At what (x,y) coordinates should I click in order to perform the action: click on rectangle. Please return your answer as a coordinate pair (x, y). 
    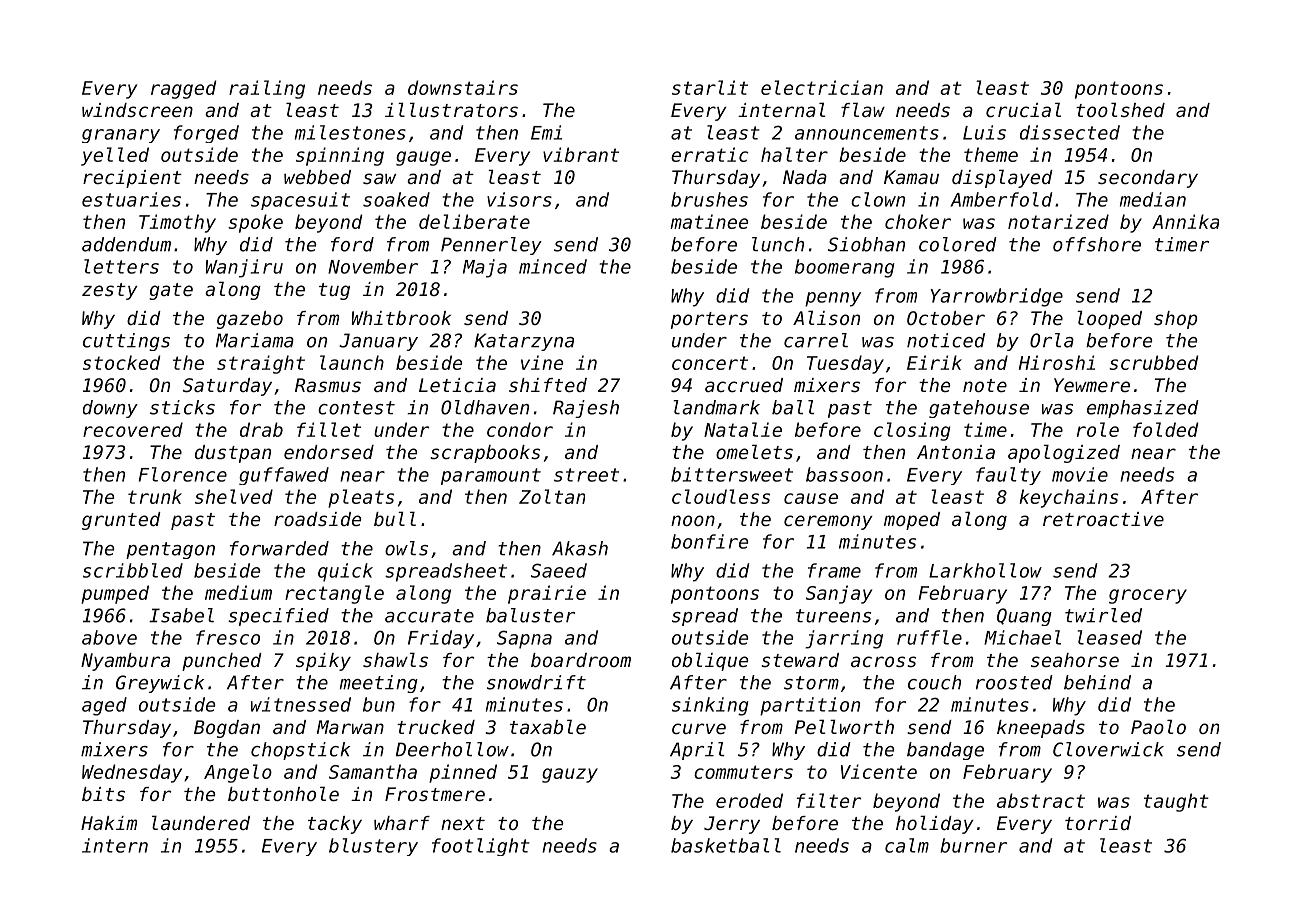
    Looking at the image, I should click on (334, 594).
